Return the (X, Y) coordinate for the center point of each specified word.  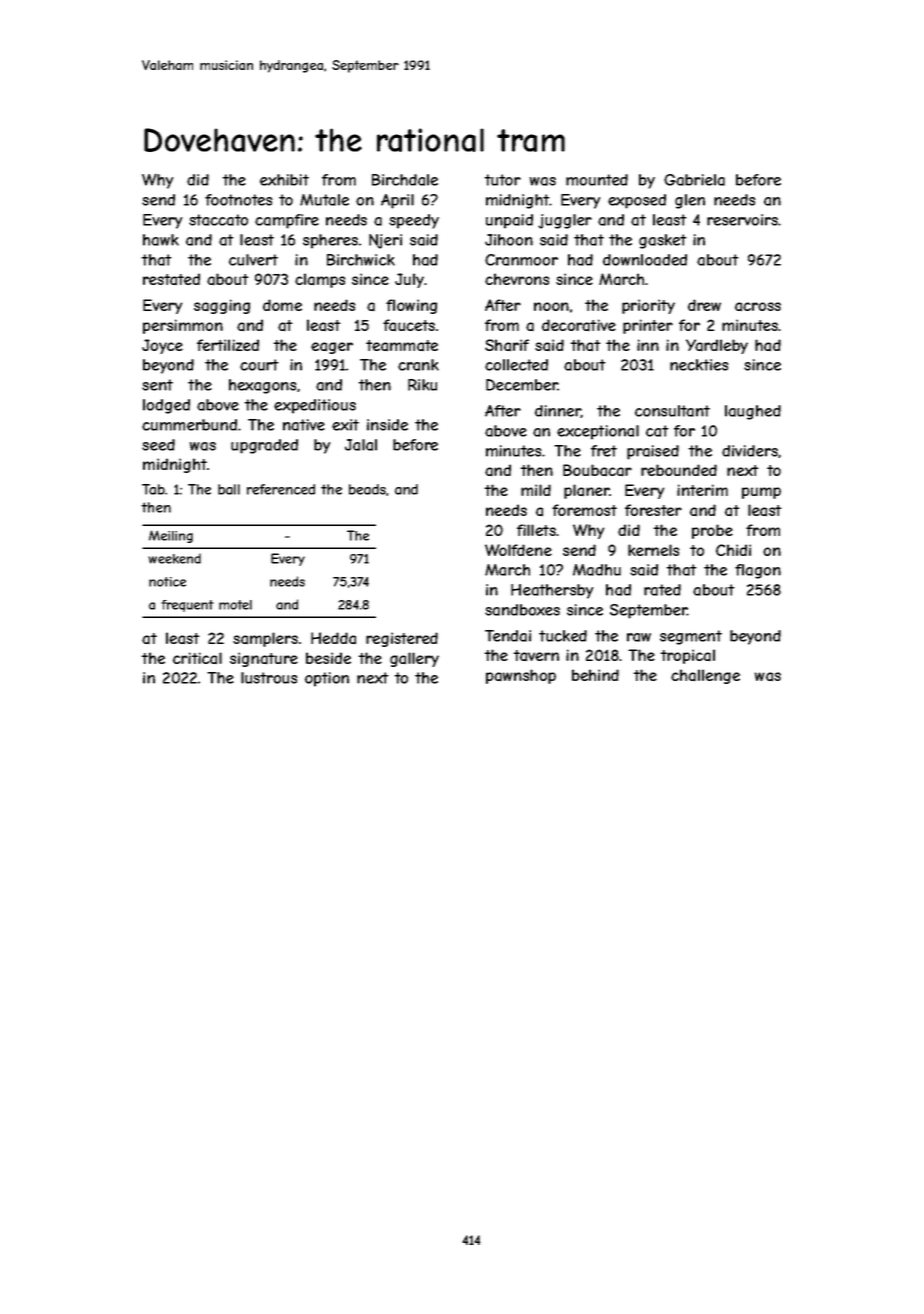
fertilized (228, 345)
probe (712, 531)
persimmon (183, 326)
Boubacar (597, 470)
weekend (174, 558)
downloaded (645, 260)
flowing (411, 306)
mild (536, 490)
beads (367, 489)
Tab (153, 489)
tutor (502, 180)
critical (197, 658)
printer (648, 326)
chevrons (517, 279)
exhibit (284, 180)
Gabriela (694, 180)
